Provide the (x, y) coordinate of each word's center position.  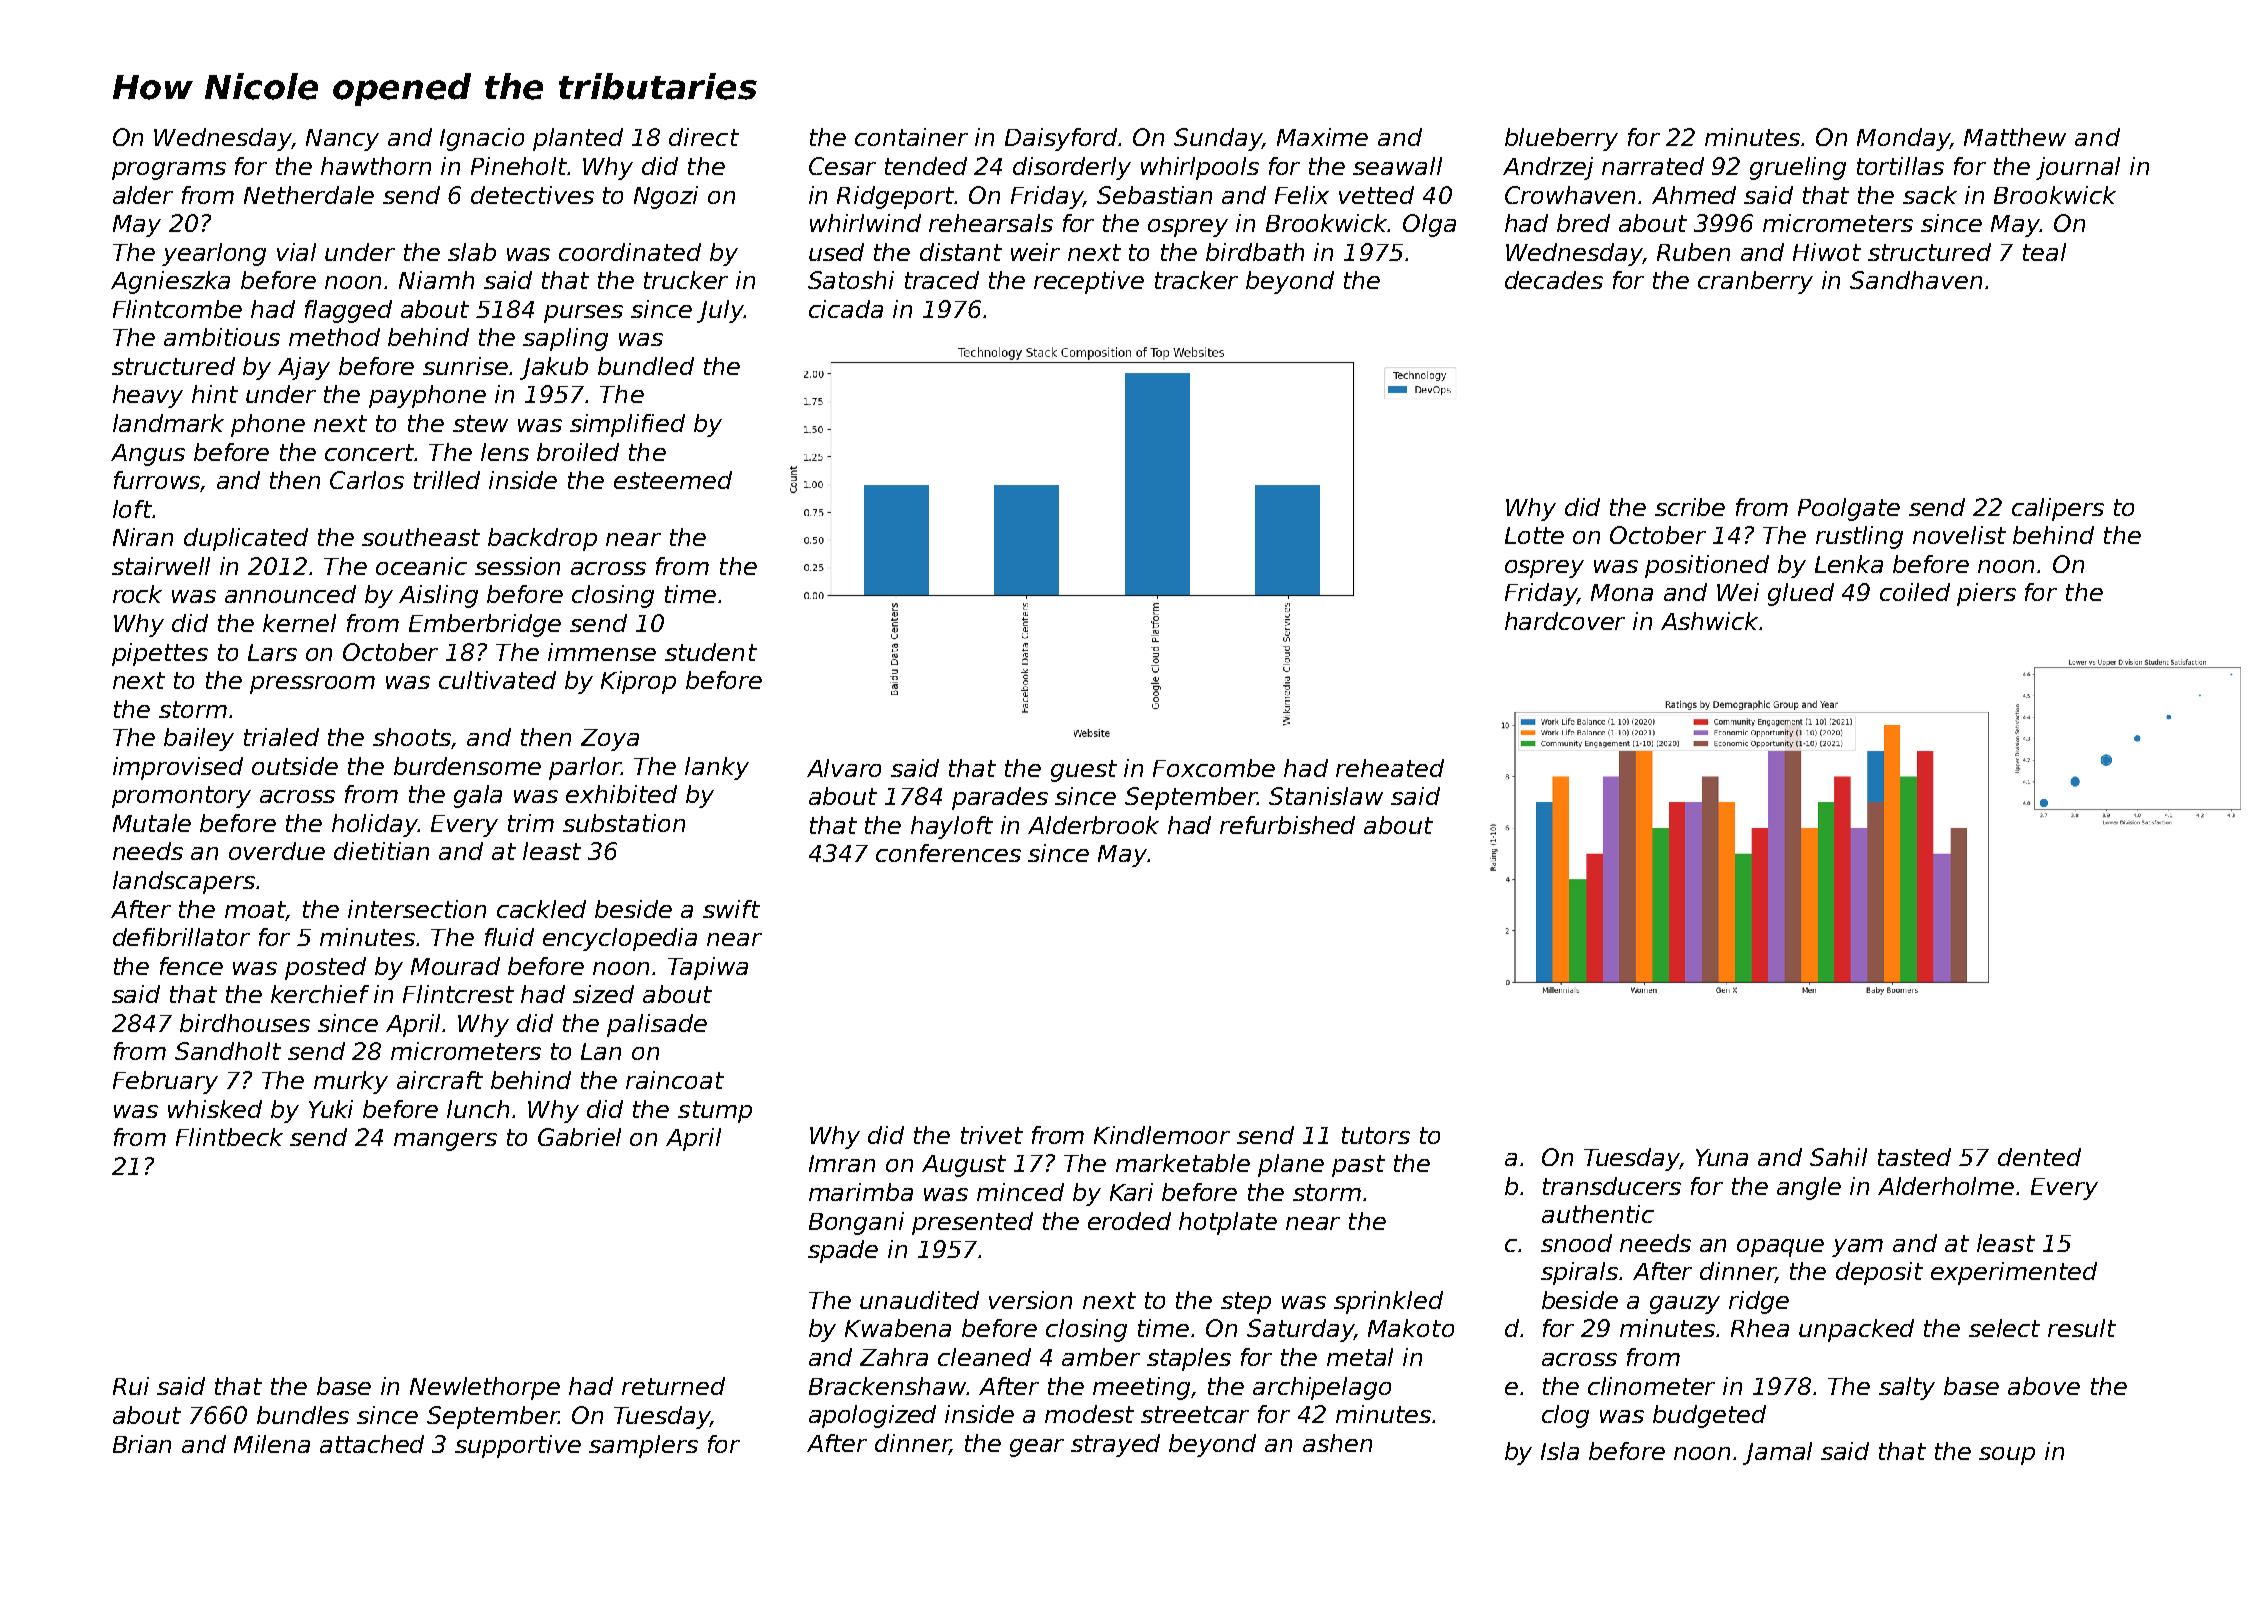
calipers (2058, 509)
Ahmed (1694, 195)
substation (624, 823)
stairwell (161, 566)
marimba (861, 1192)
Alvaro (844, 768)
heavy (148, 396)
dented (2039, 1157)
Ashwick (1709, 621)
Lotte (1534, 535)
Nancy (342, 140)
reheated (1390, 768)
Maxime (1322, 137)
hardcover (1565, 621)
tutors (1376, 1135)
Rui (131, 1386)
